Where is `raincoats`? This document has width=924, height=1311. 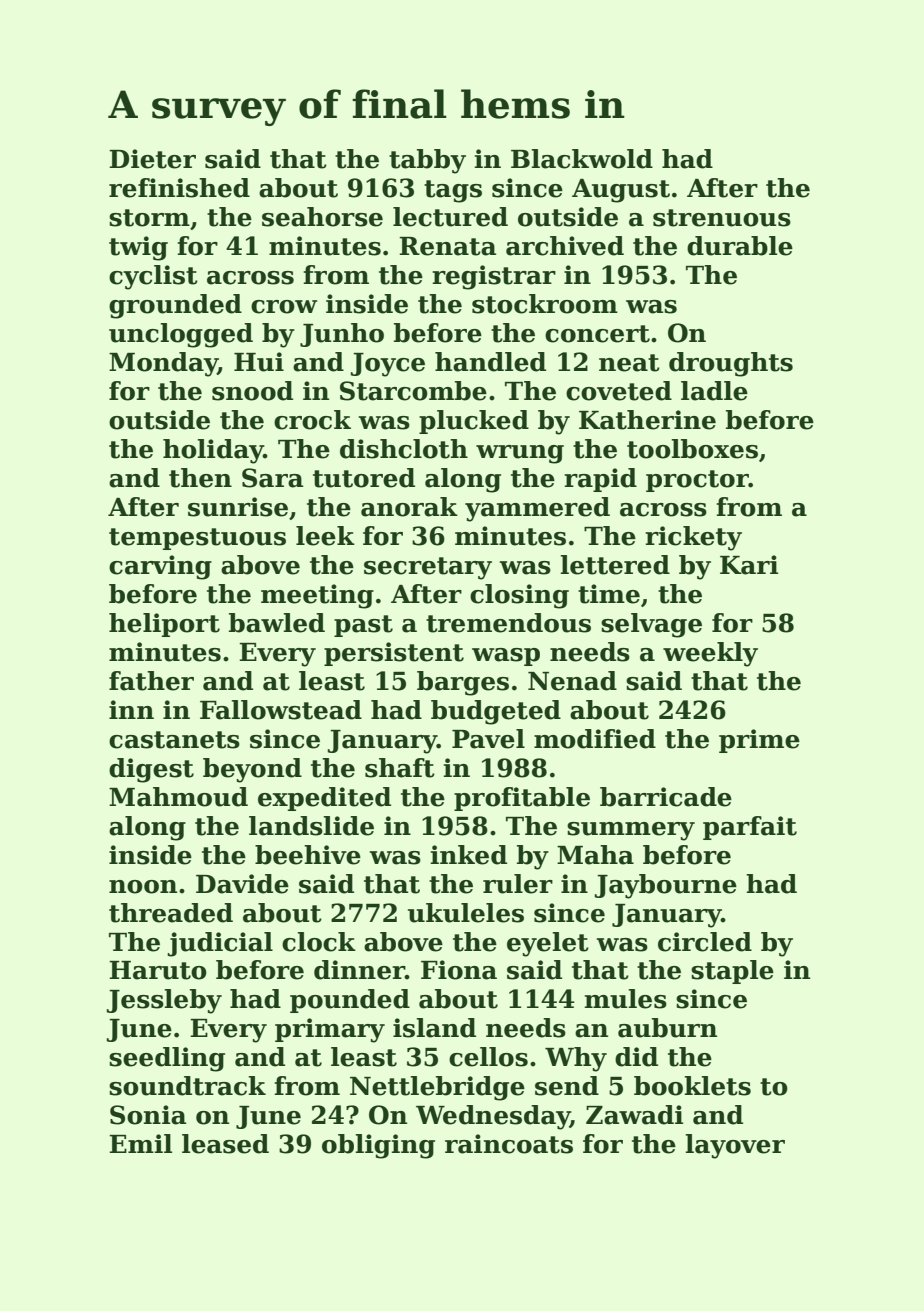 raincoats is located at coordinates (509, 1144).
